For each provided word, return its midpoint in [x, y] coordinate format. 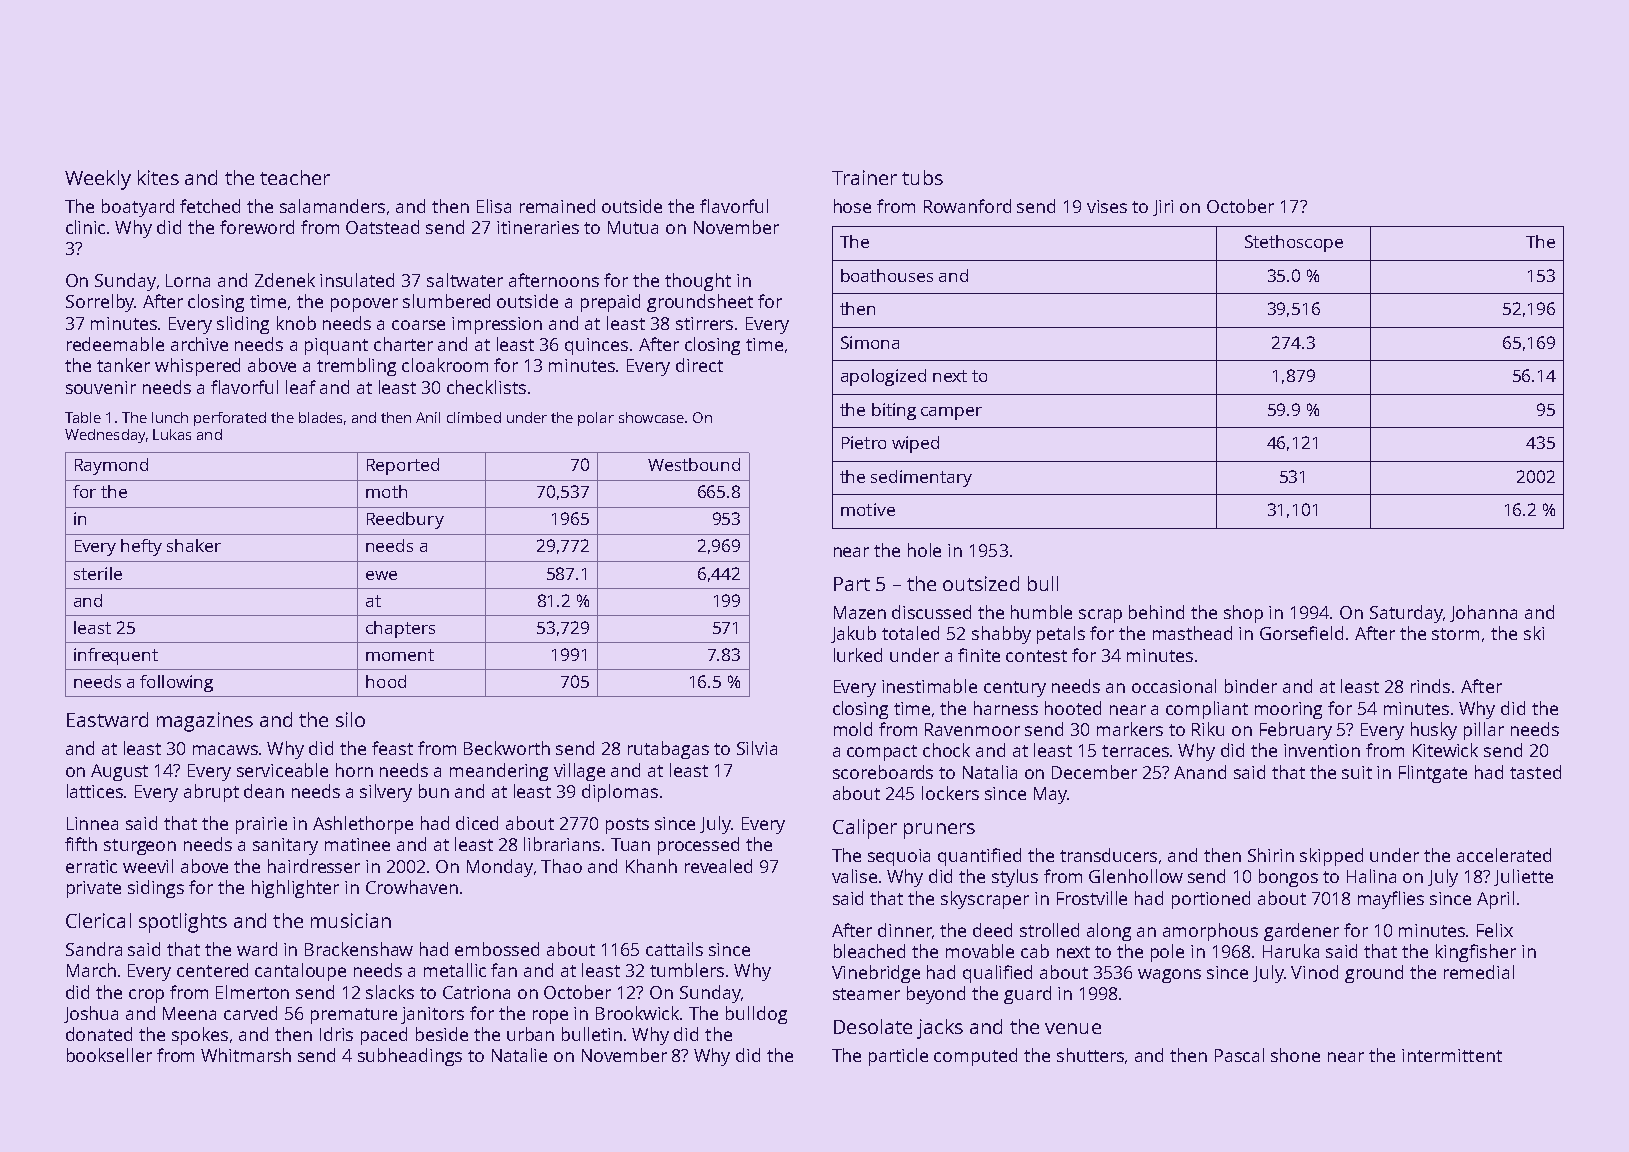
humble [1041, 612]
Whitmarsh [246, 1055]
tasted [1535, 772]
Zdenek [285, 280]
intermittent [1452, 1055]
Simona [870, 342]
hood [386, 681]
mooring [1288, 710]
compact [882, 753]
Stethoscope [1294, 243]
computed [975, 1057]
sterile [98, 573]
